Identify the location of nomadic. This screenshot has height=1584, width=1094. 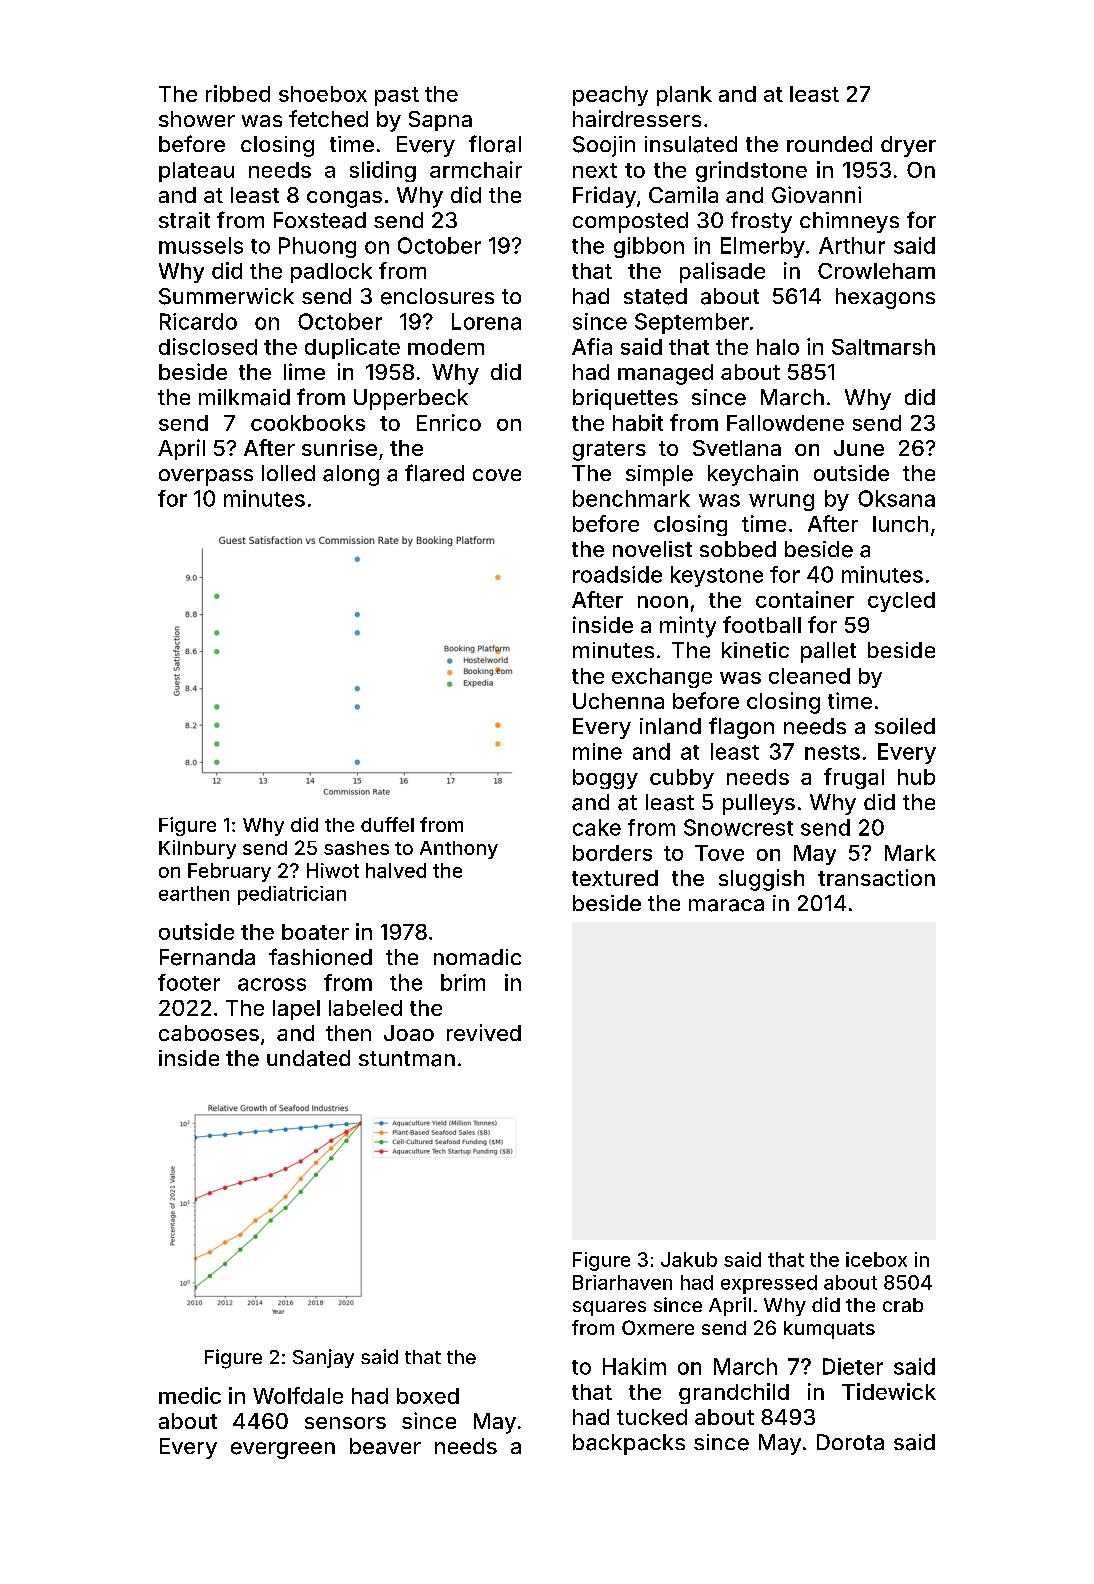
(477, 957).
